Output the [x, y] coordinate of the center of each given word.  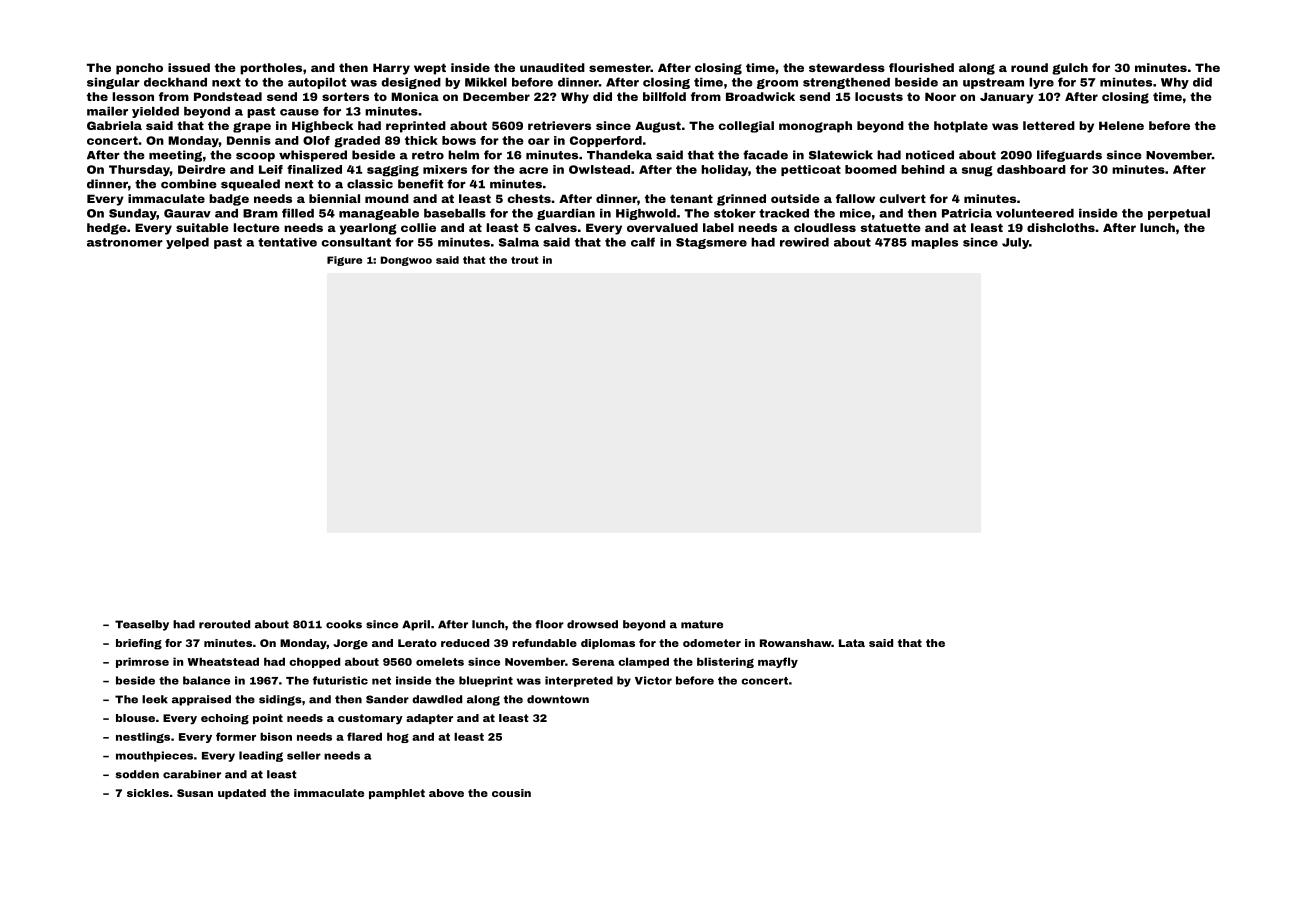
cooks [344, 624]
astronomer [125, 242]
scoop [255, 157]
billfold [664, 96]
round [1029, 67]
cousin [511, 793]
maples [934, 243]
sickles [148, 793]
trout [524, 260]
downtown [558, 699]
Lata [852, 643]
